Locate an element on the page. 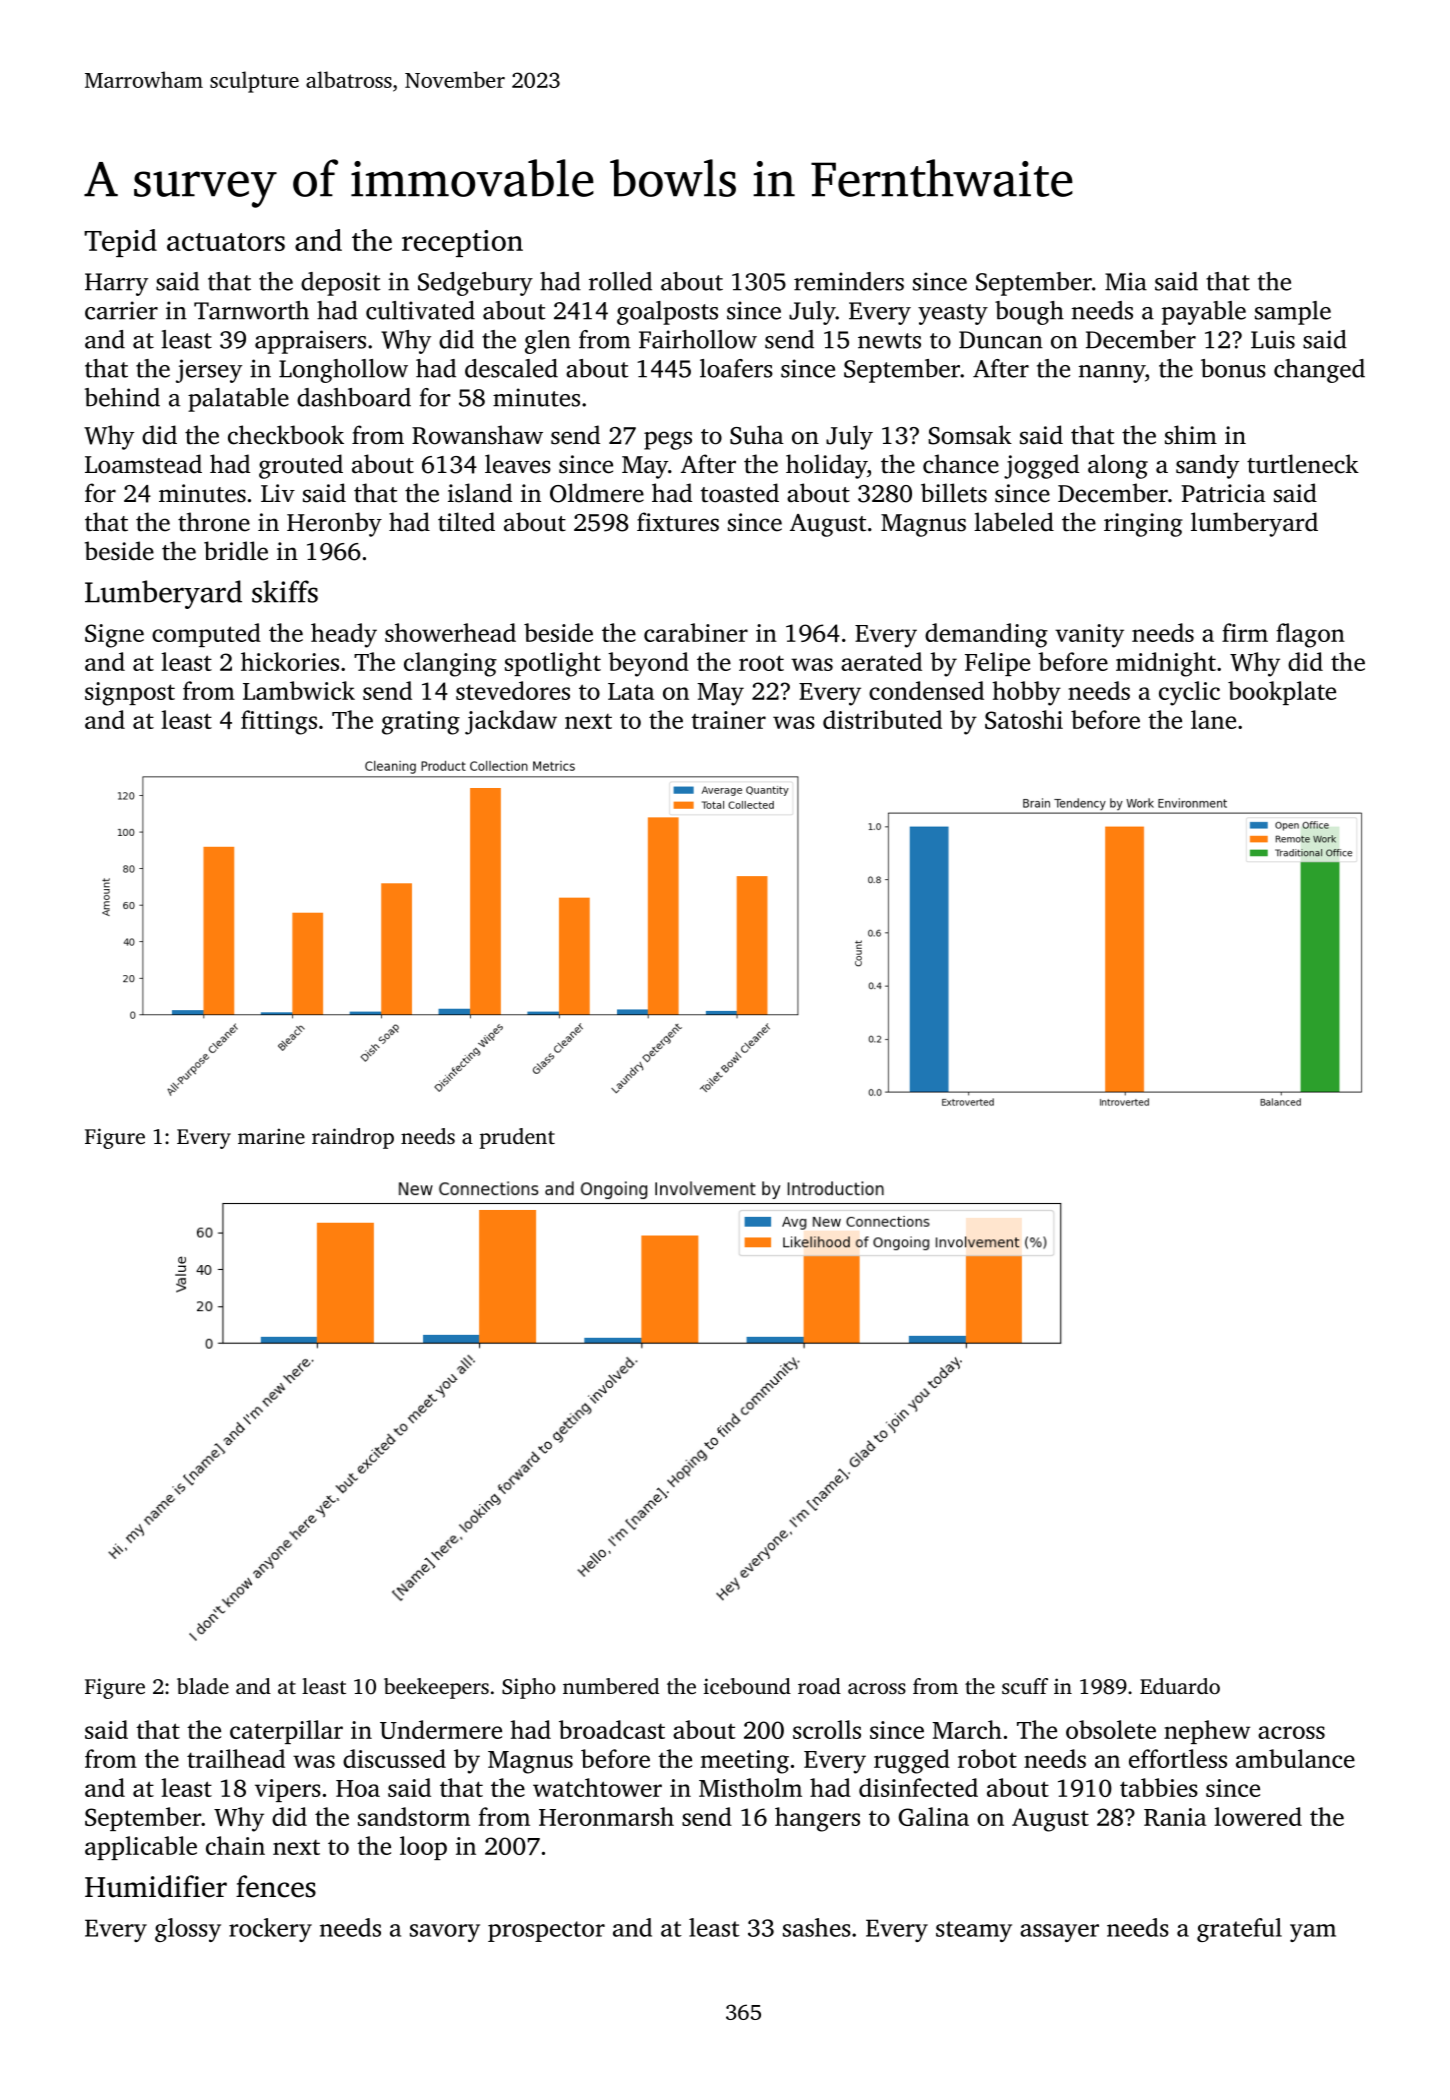  fittings is located at coordinates (279, 722).
